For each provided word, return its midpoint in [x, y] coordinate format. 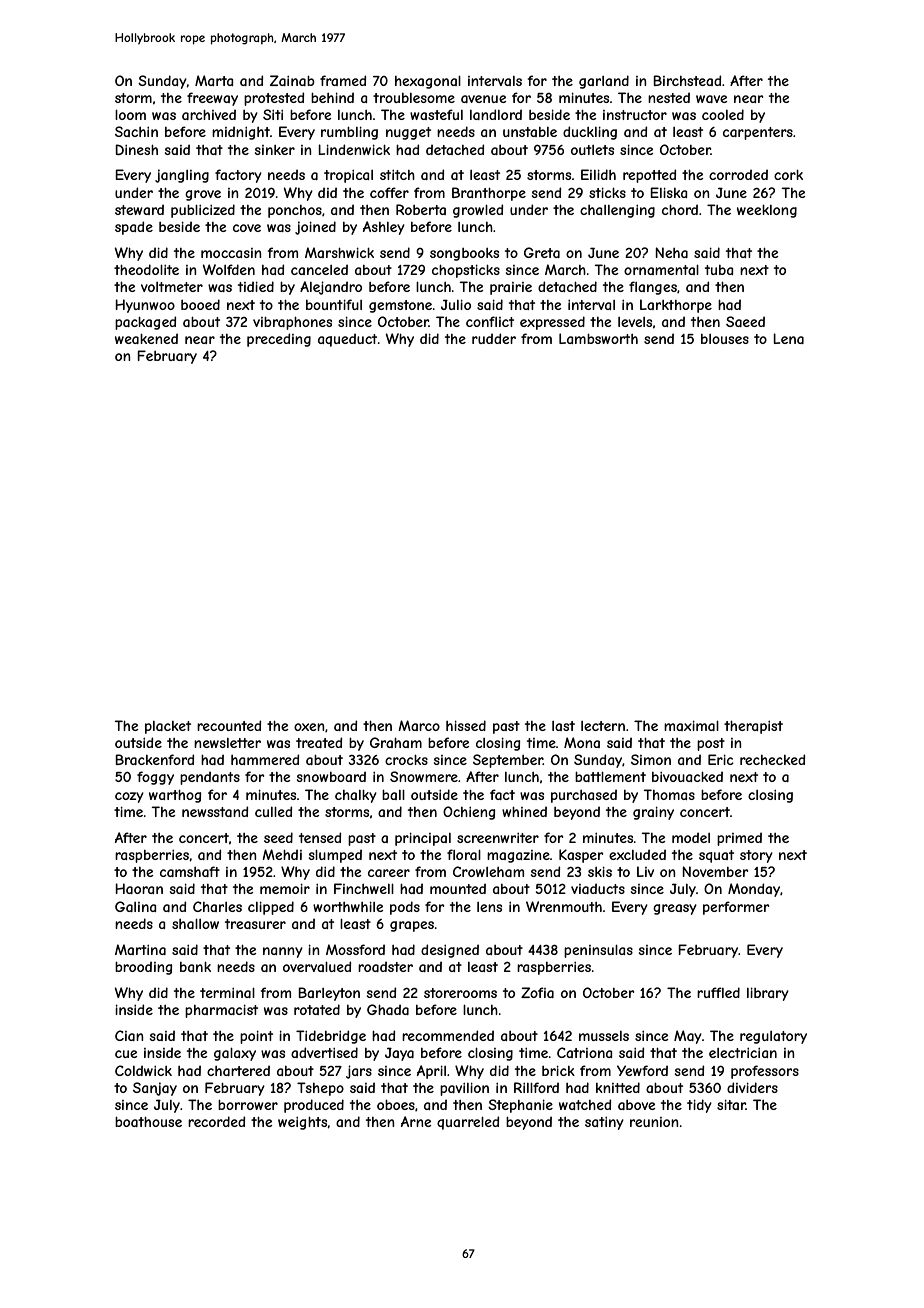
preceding [279, 340]
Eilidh [598, 174]
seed [278, 837]
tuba [719, 270]
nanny [283, 952]
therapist [753, 727]
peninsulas [598, 951]
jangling [182, 176]
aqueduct [347, 340]
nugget [408, 133]
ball [393, 795]
